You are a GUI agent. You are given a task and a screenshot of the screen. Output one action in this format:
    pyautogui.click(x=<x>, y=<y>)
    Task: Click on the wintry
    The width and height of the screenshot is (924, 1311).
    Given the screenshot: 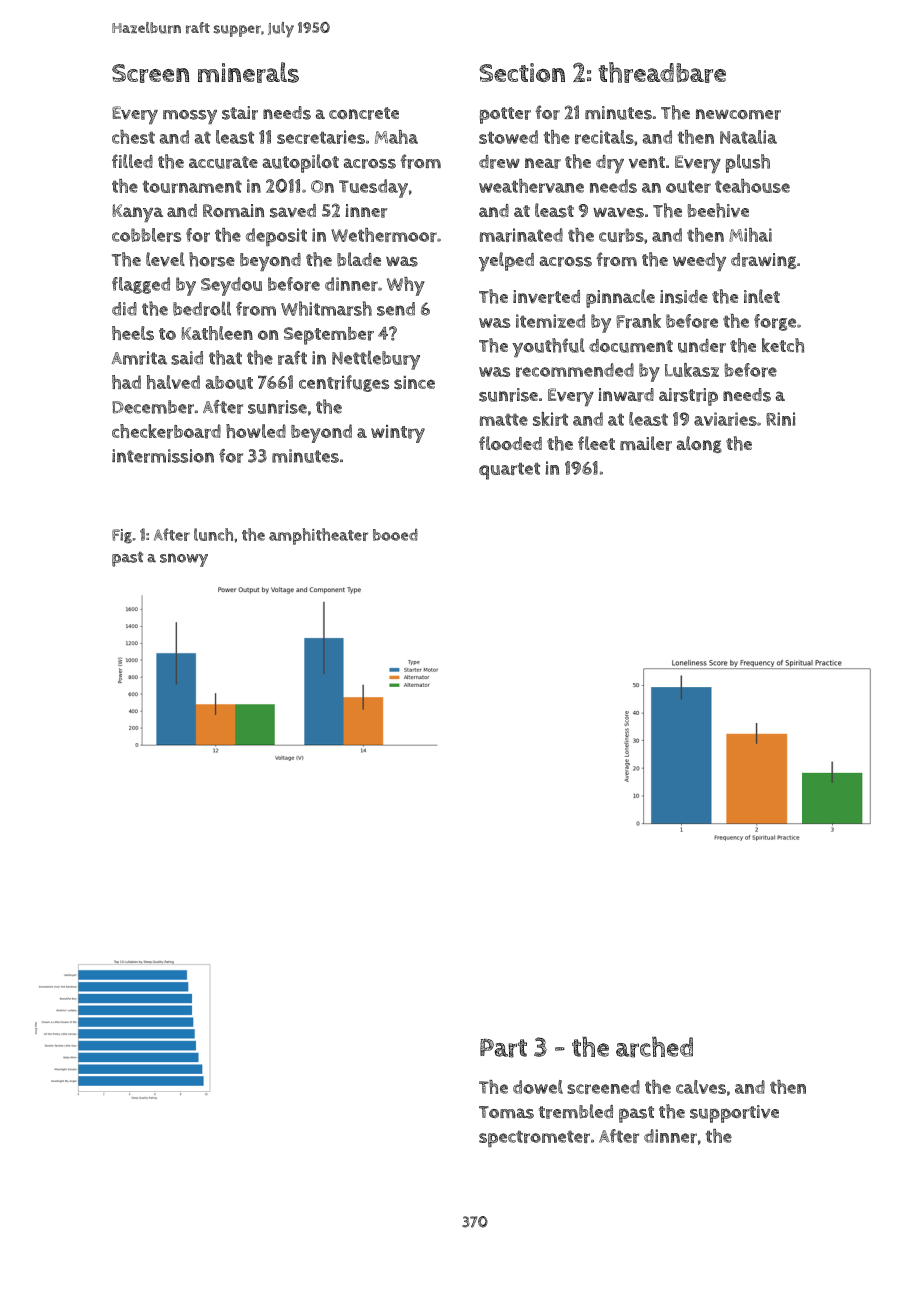 What is the action you would take?
    pyautogui.click(x=398, y=434)
